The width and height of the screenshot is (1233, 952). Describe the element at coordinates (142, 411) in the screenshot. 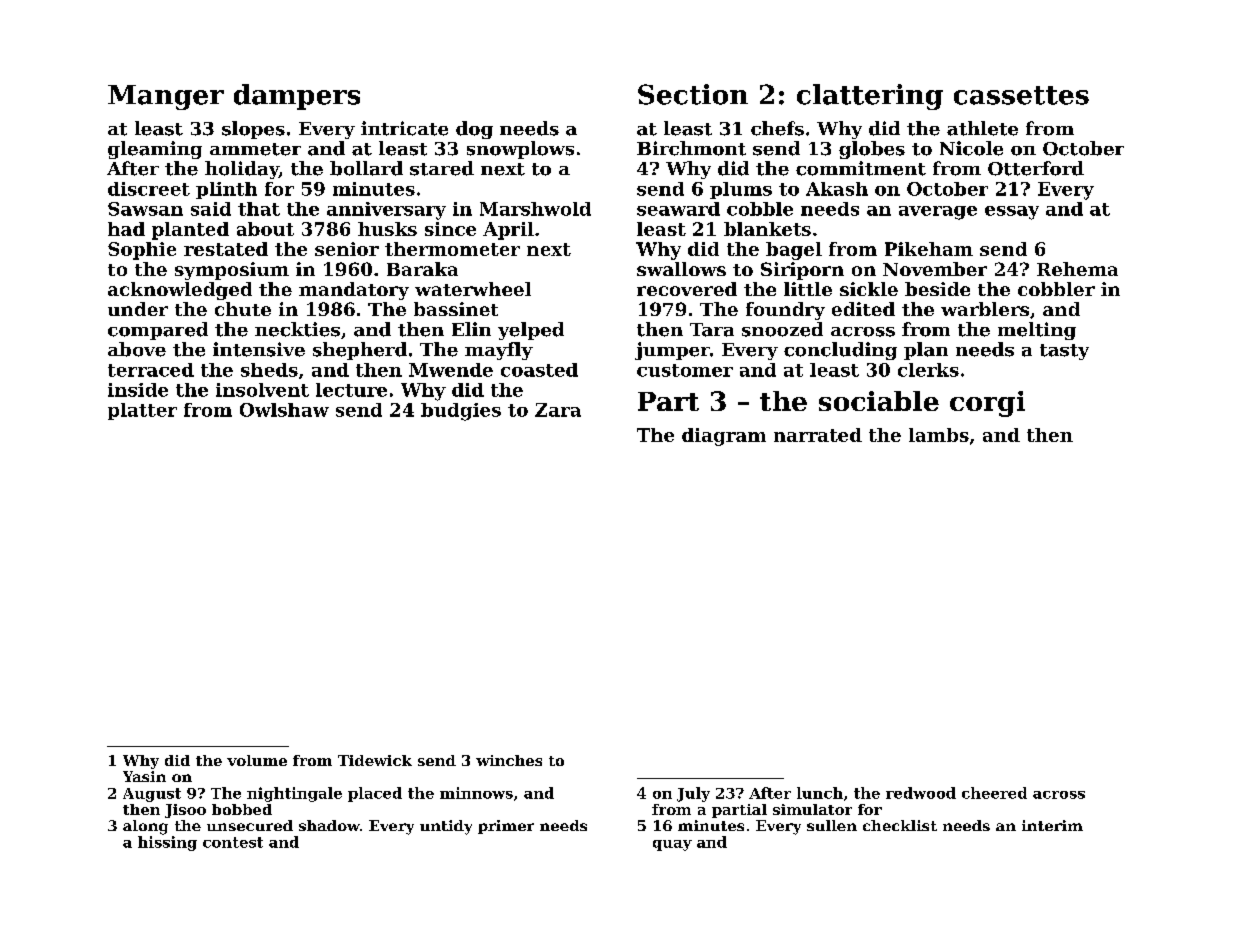

I see `platter` at that location.
